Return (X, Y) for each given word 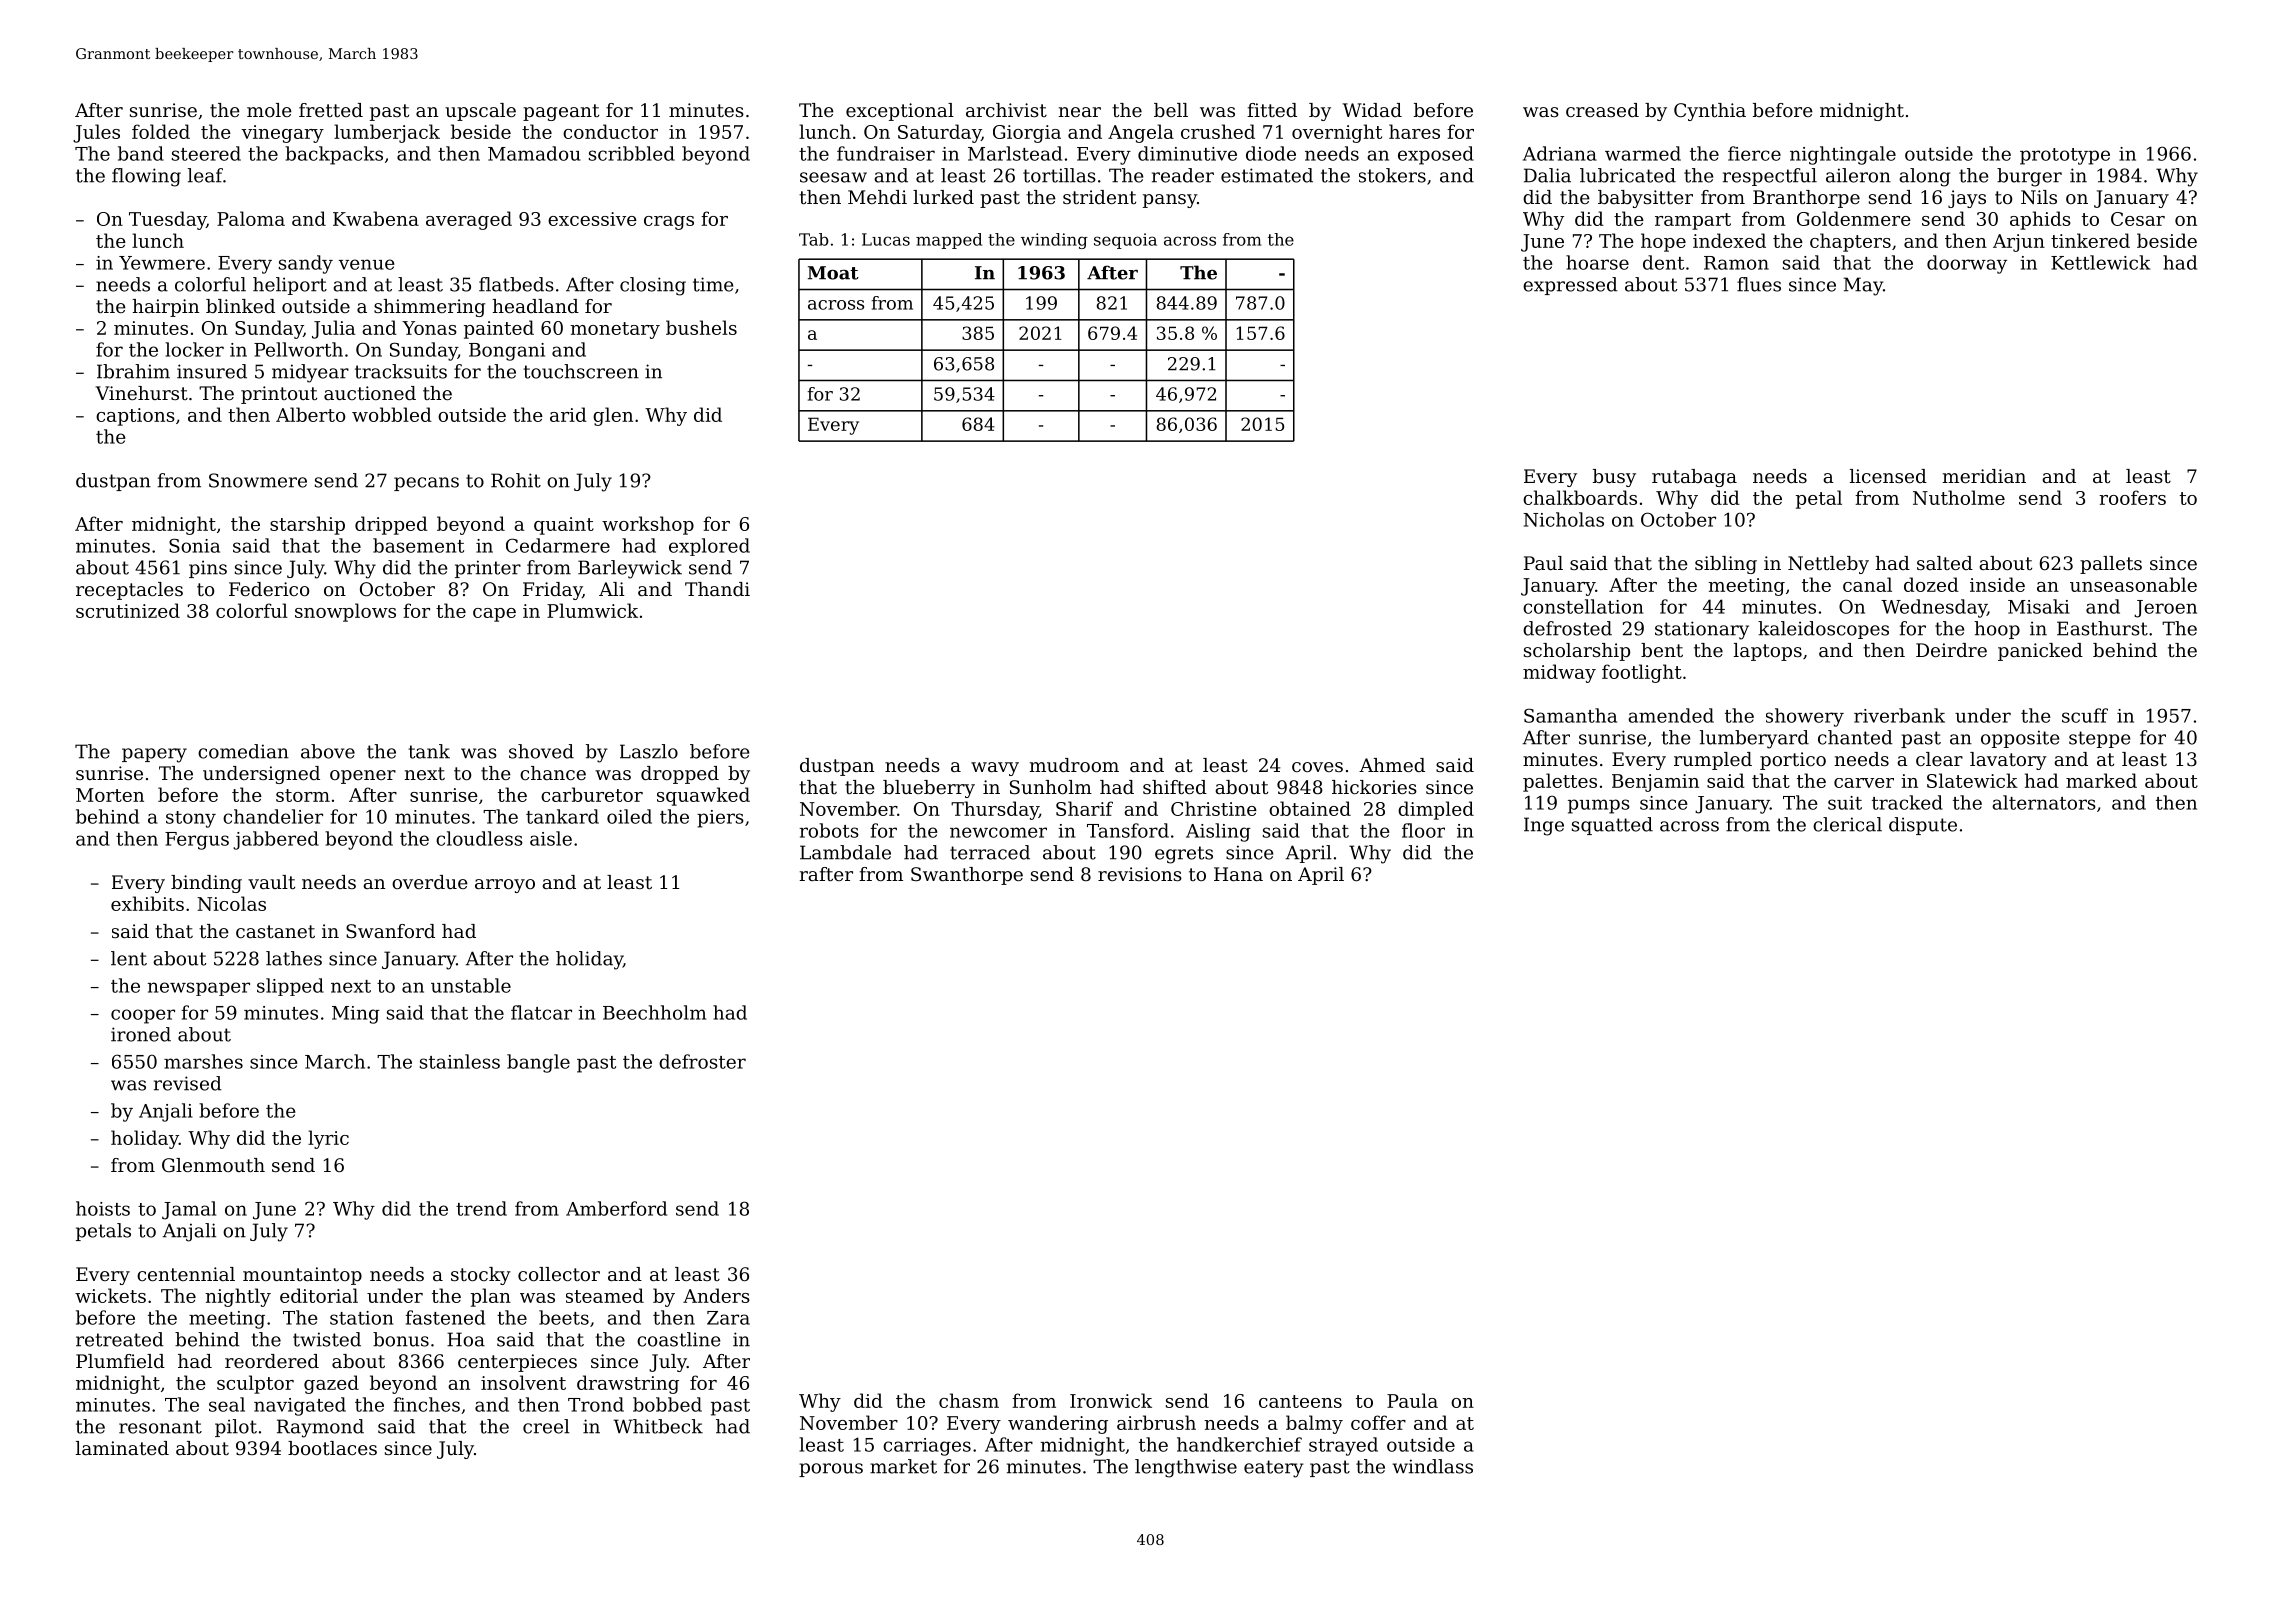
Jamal (189, 1210)
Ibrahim (133, 371)
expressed (1570, 286)
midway (1559, 673)
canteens (1300, 1401)
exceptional (900, 112)
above (328, 751)
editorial (319, 1295)
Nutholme (1959, 497)
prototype (2065, 156)
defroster (702, 1061)
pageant (561, 112)
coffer (1378, 1422)
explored (709, 547)
